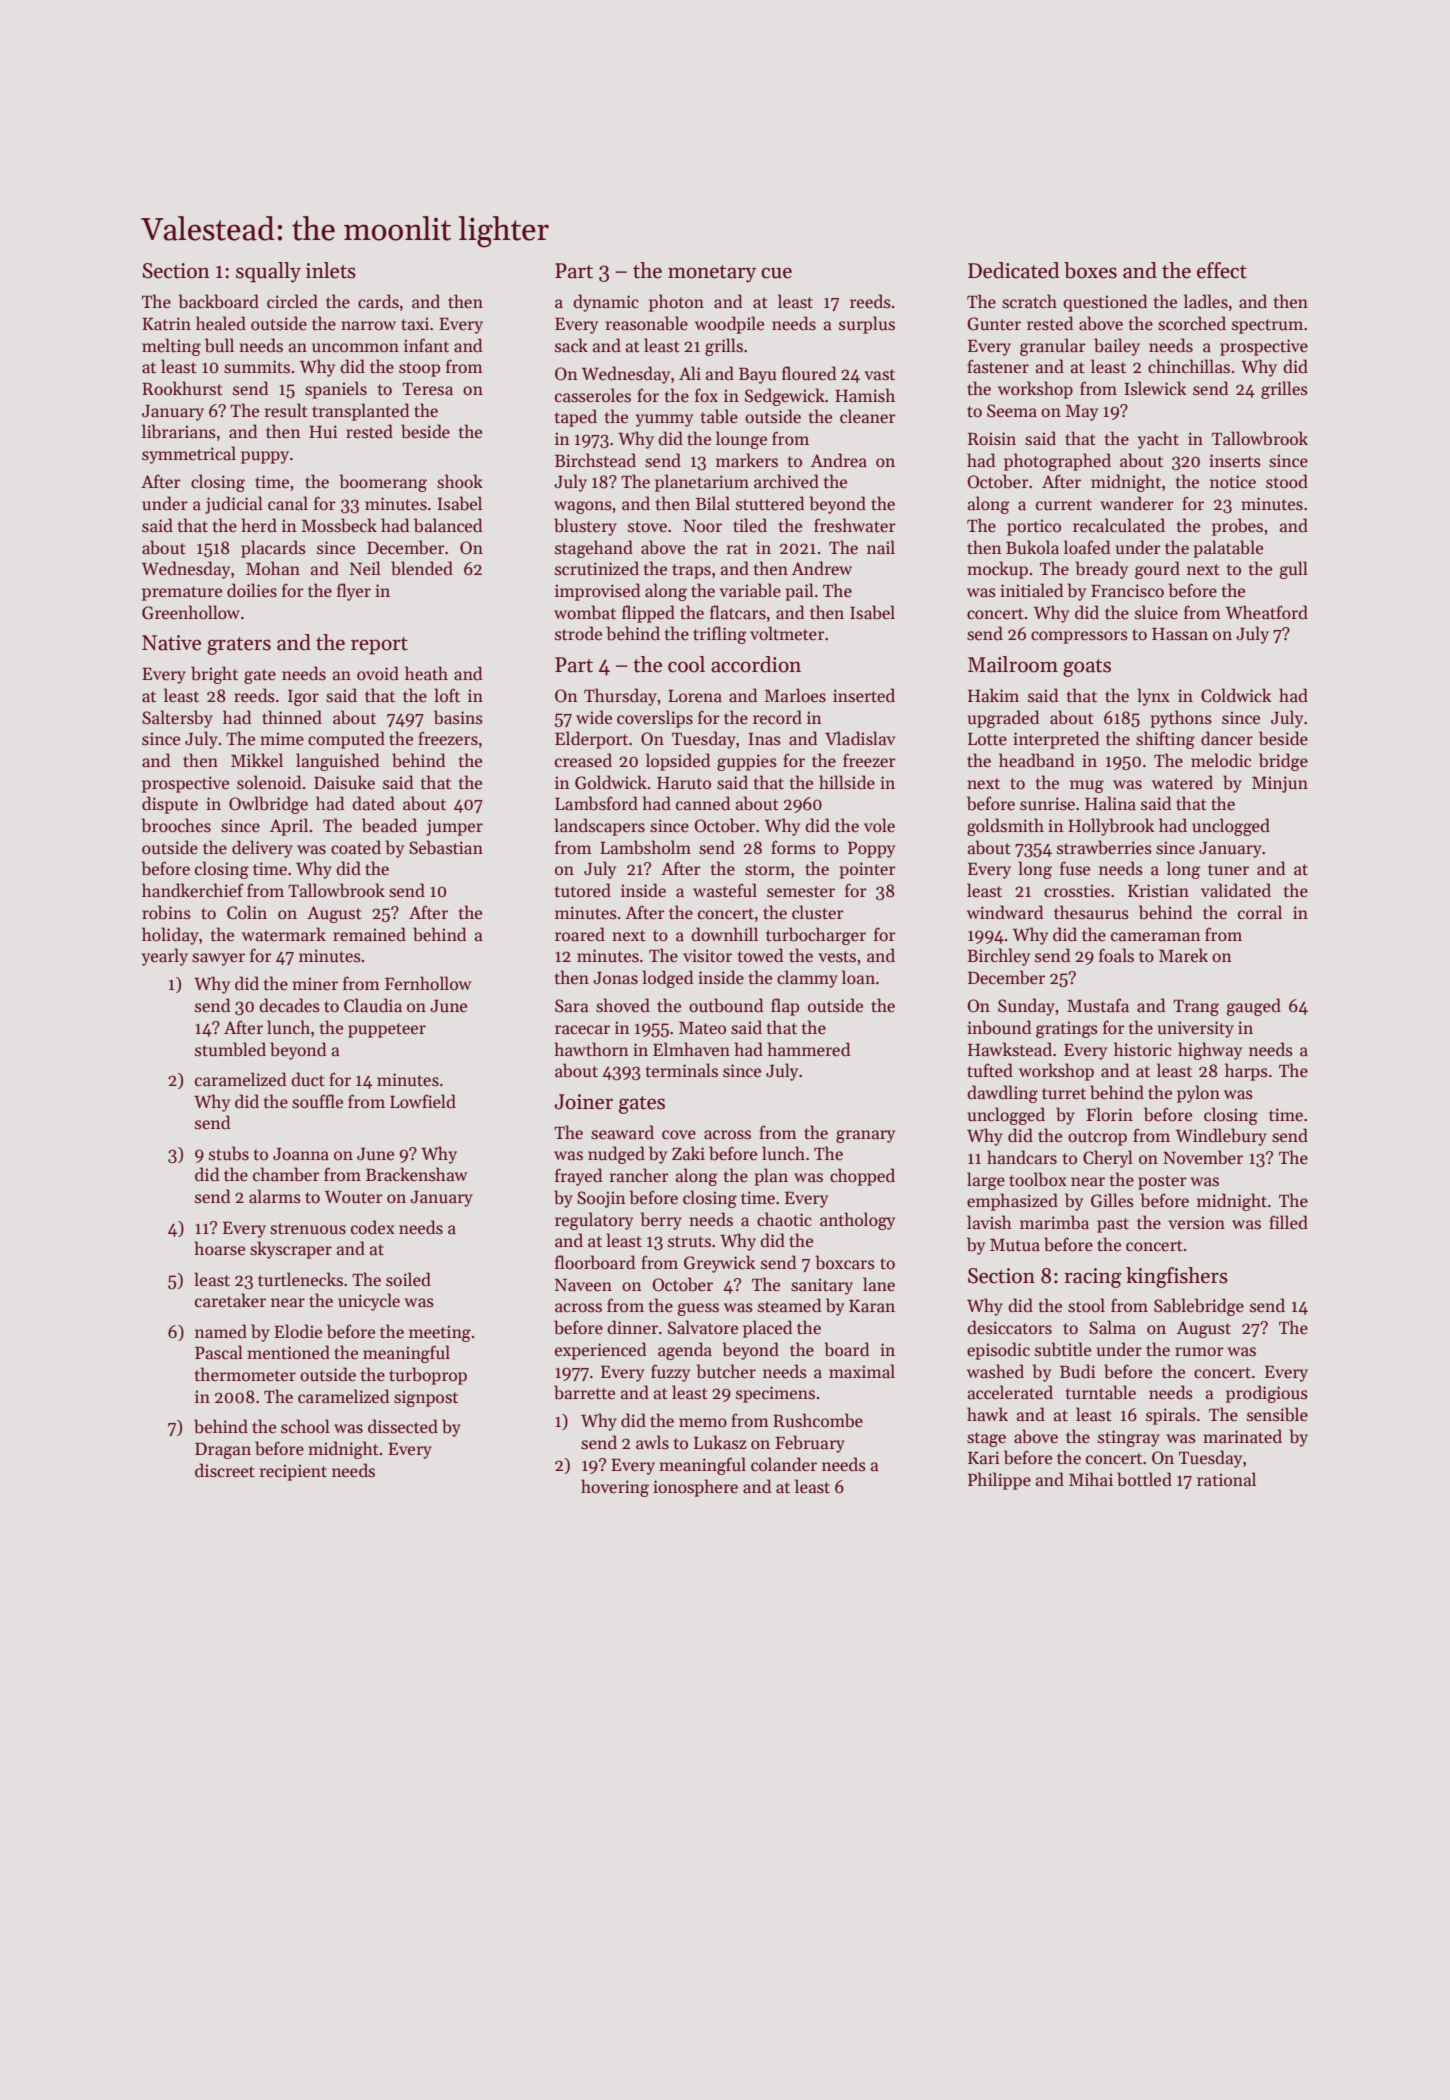  I want to click on dynamic, so click(606, 303).
